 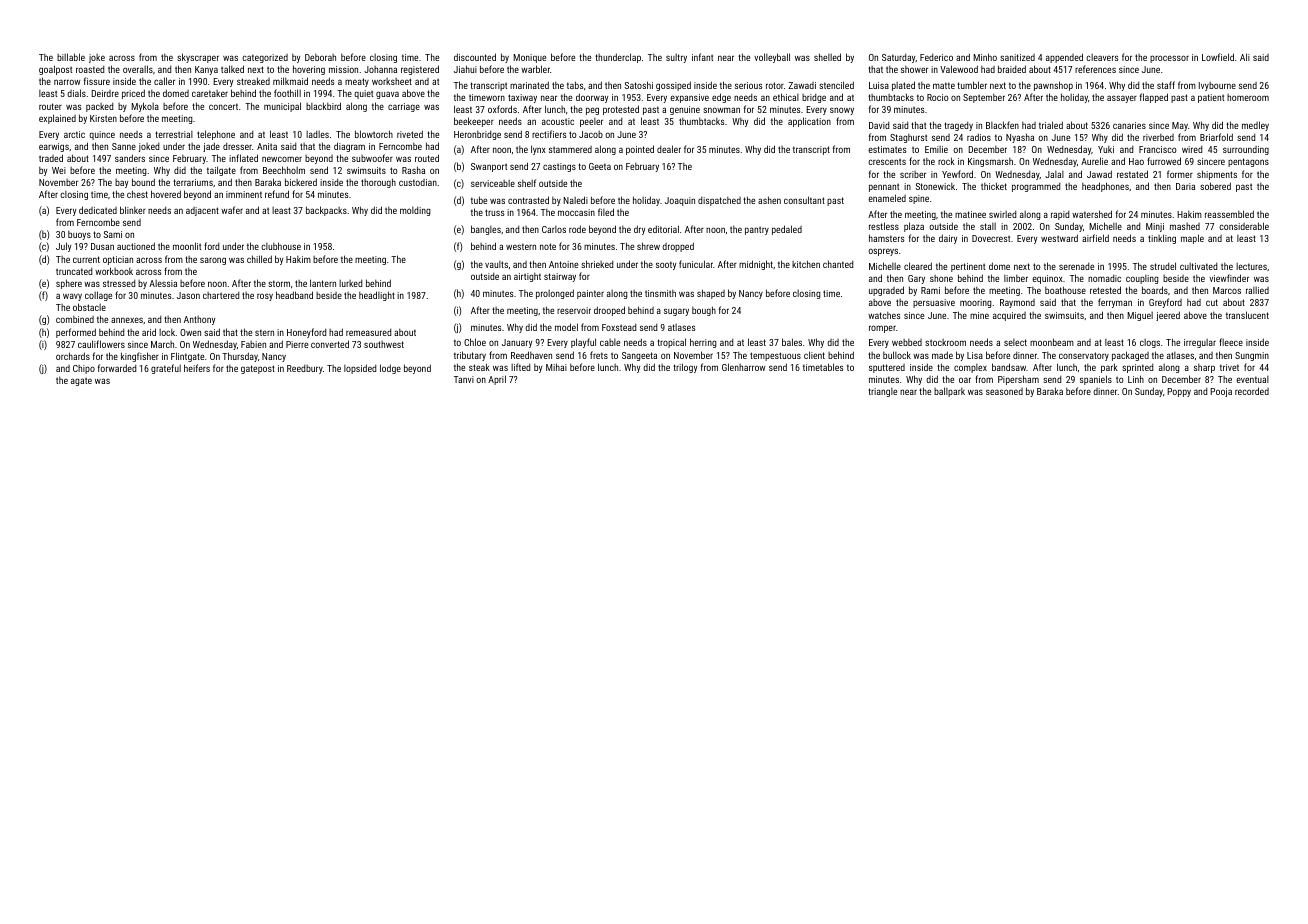 I want to click on shrieked, so click(x=597, y=264).
